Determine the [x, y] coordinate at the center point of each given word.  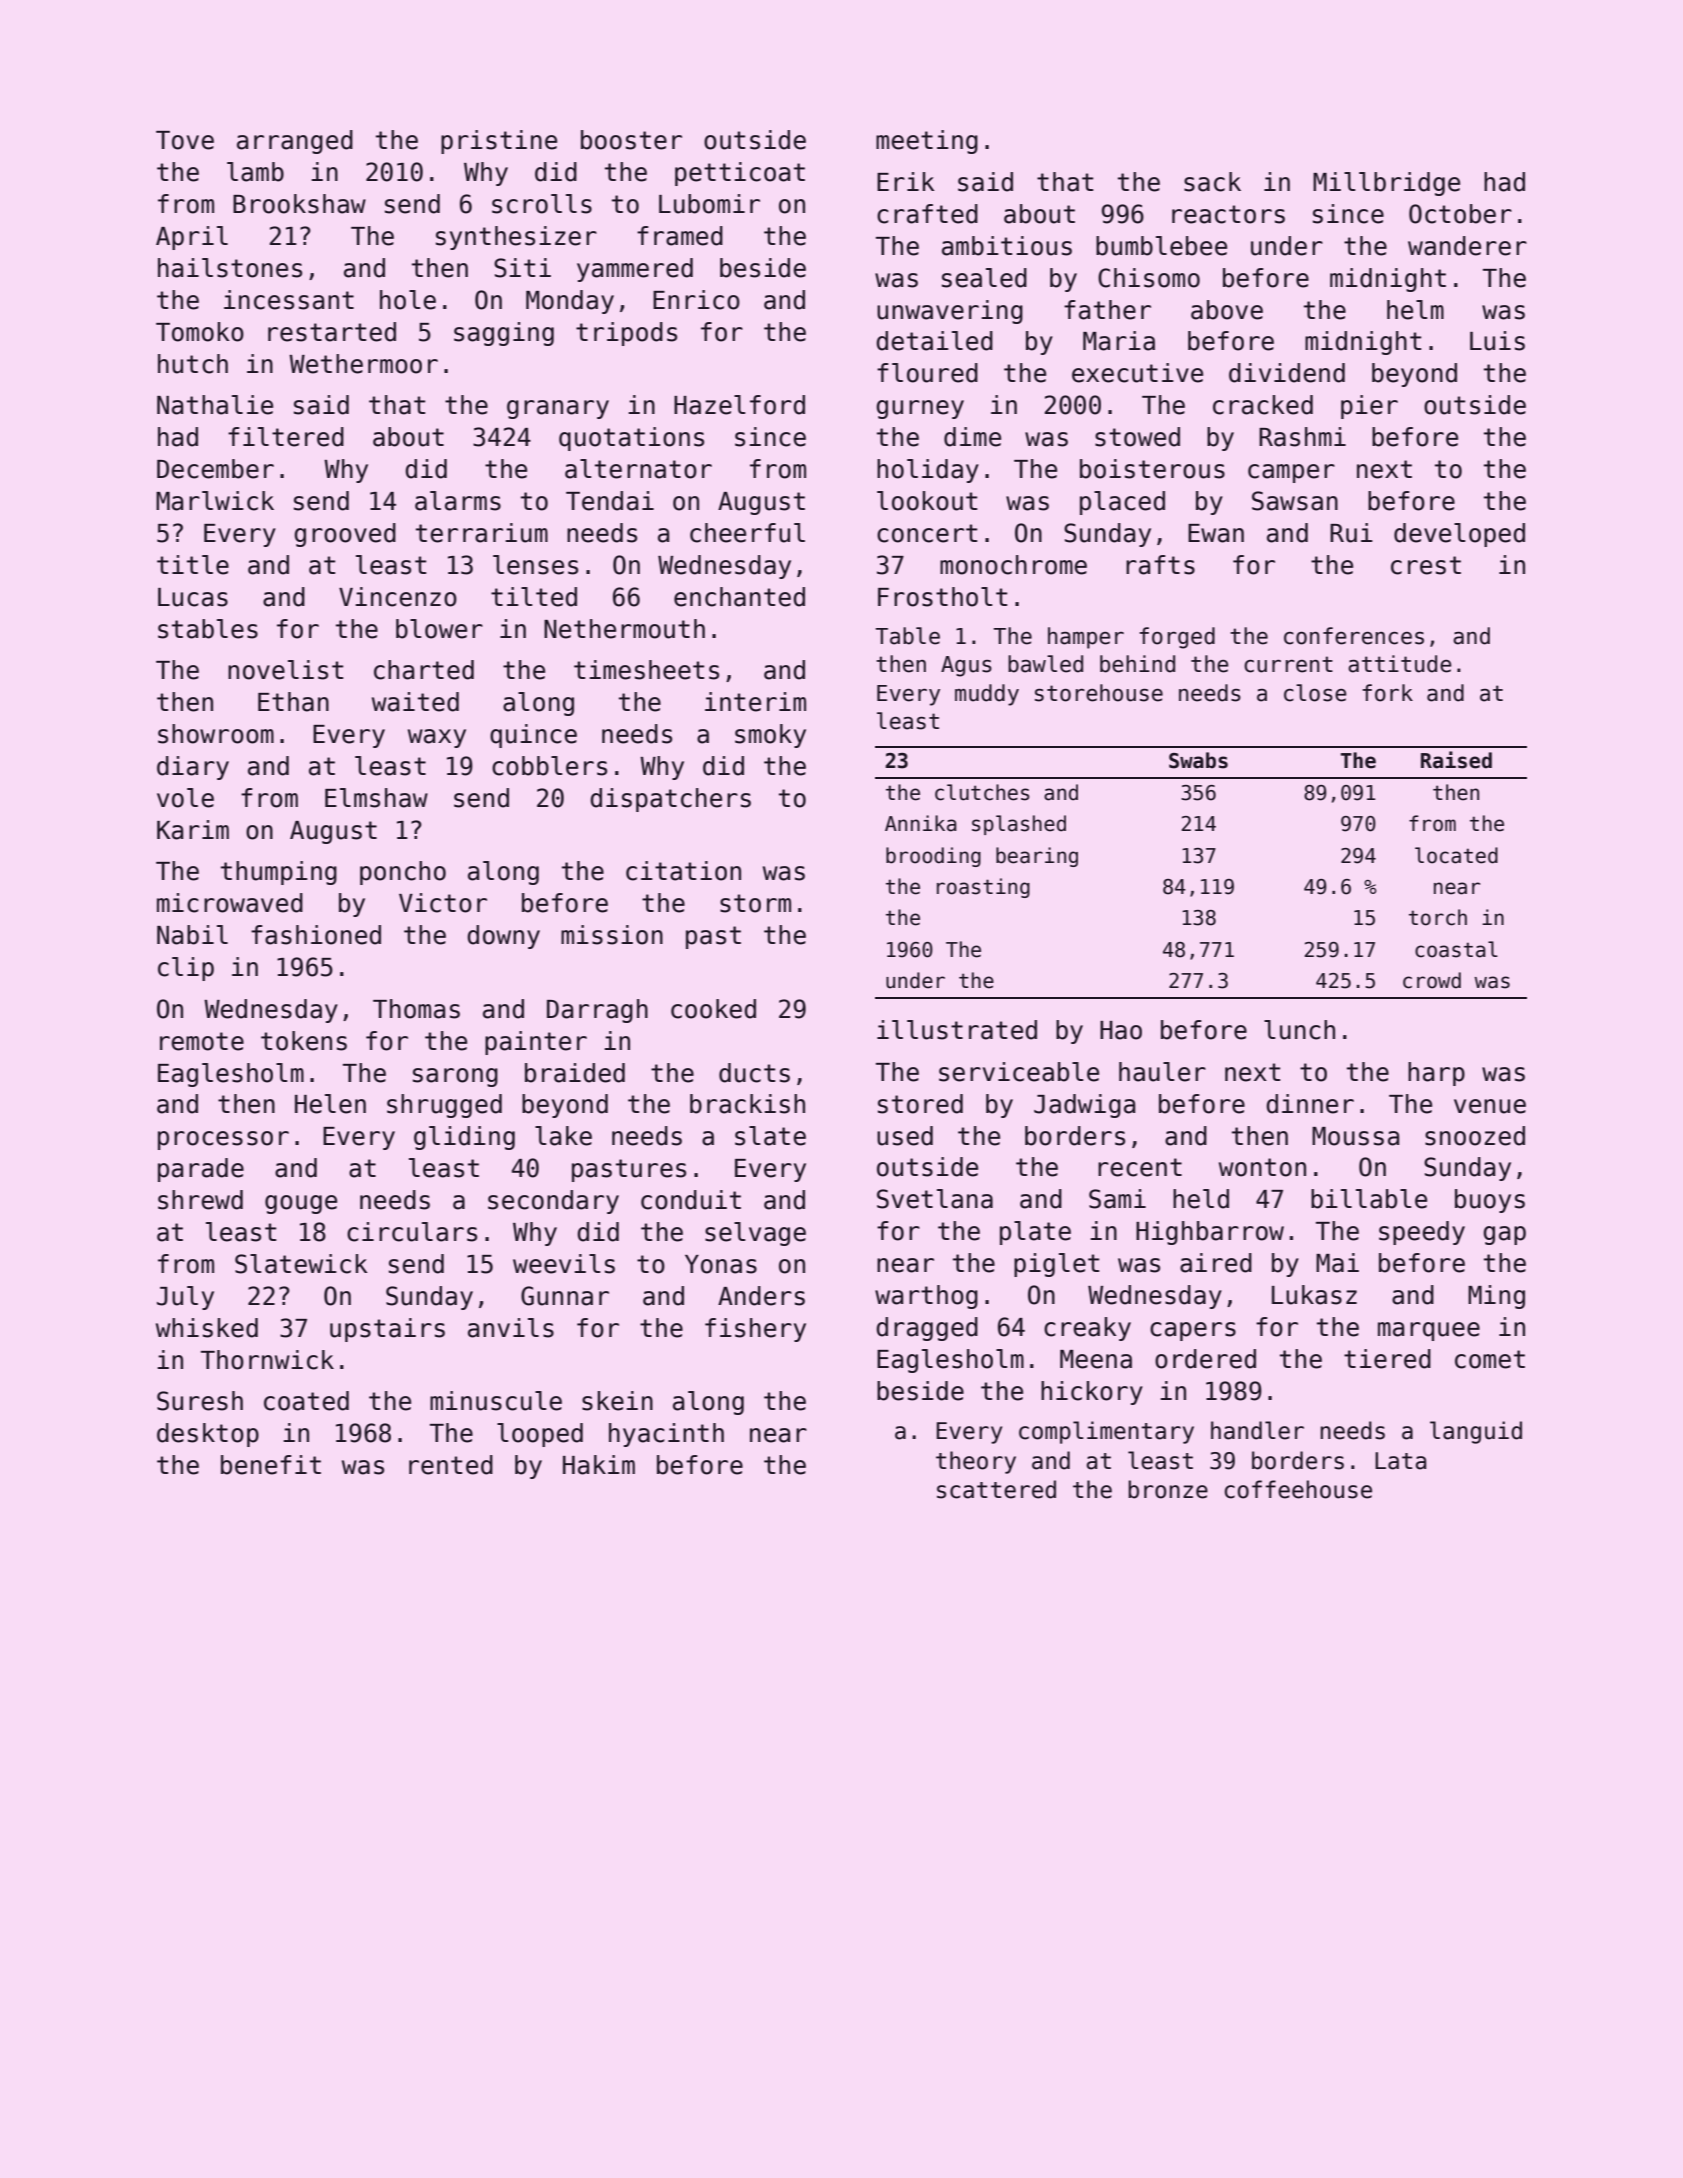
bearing [1037, 857]
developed [1459, 535]
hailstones [230, 268]
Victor [443, 903]
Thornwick [267, 1360]
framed [680, 236]
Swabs [1198, 760]
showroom [216, 734]
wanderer [1467, 246]
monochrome [1013, 565]
